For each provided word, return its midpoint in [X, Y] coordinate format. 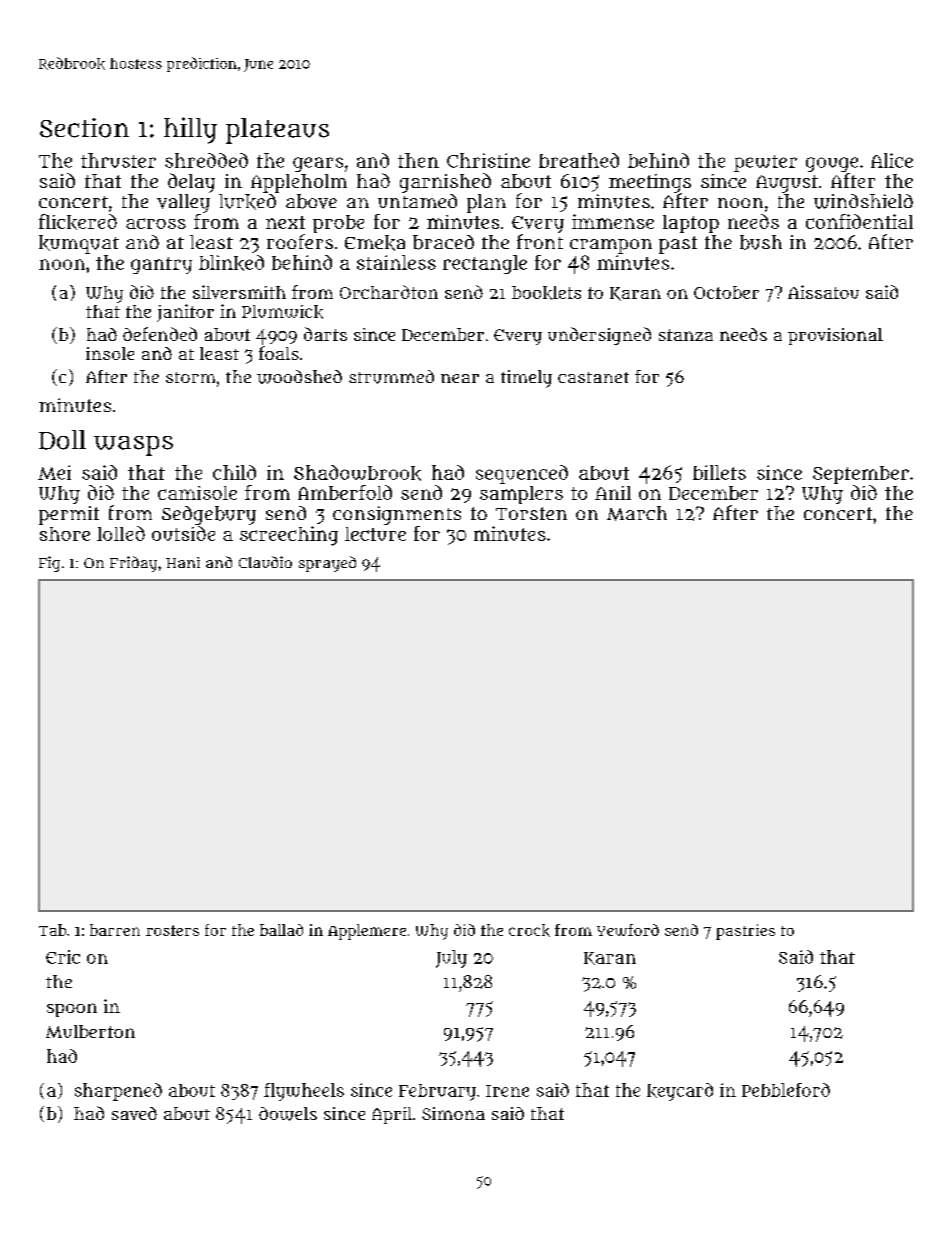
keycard [680, 1092]
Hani [183, 562]
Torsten [531, 513]
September [861, 475]
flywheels [304, 1092]
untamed [417, 201]
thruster [118, 160]
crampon [611, 246]
